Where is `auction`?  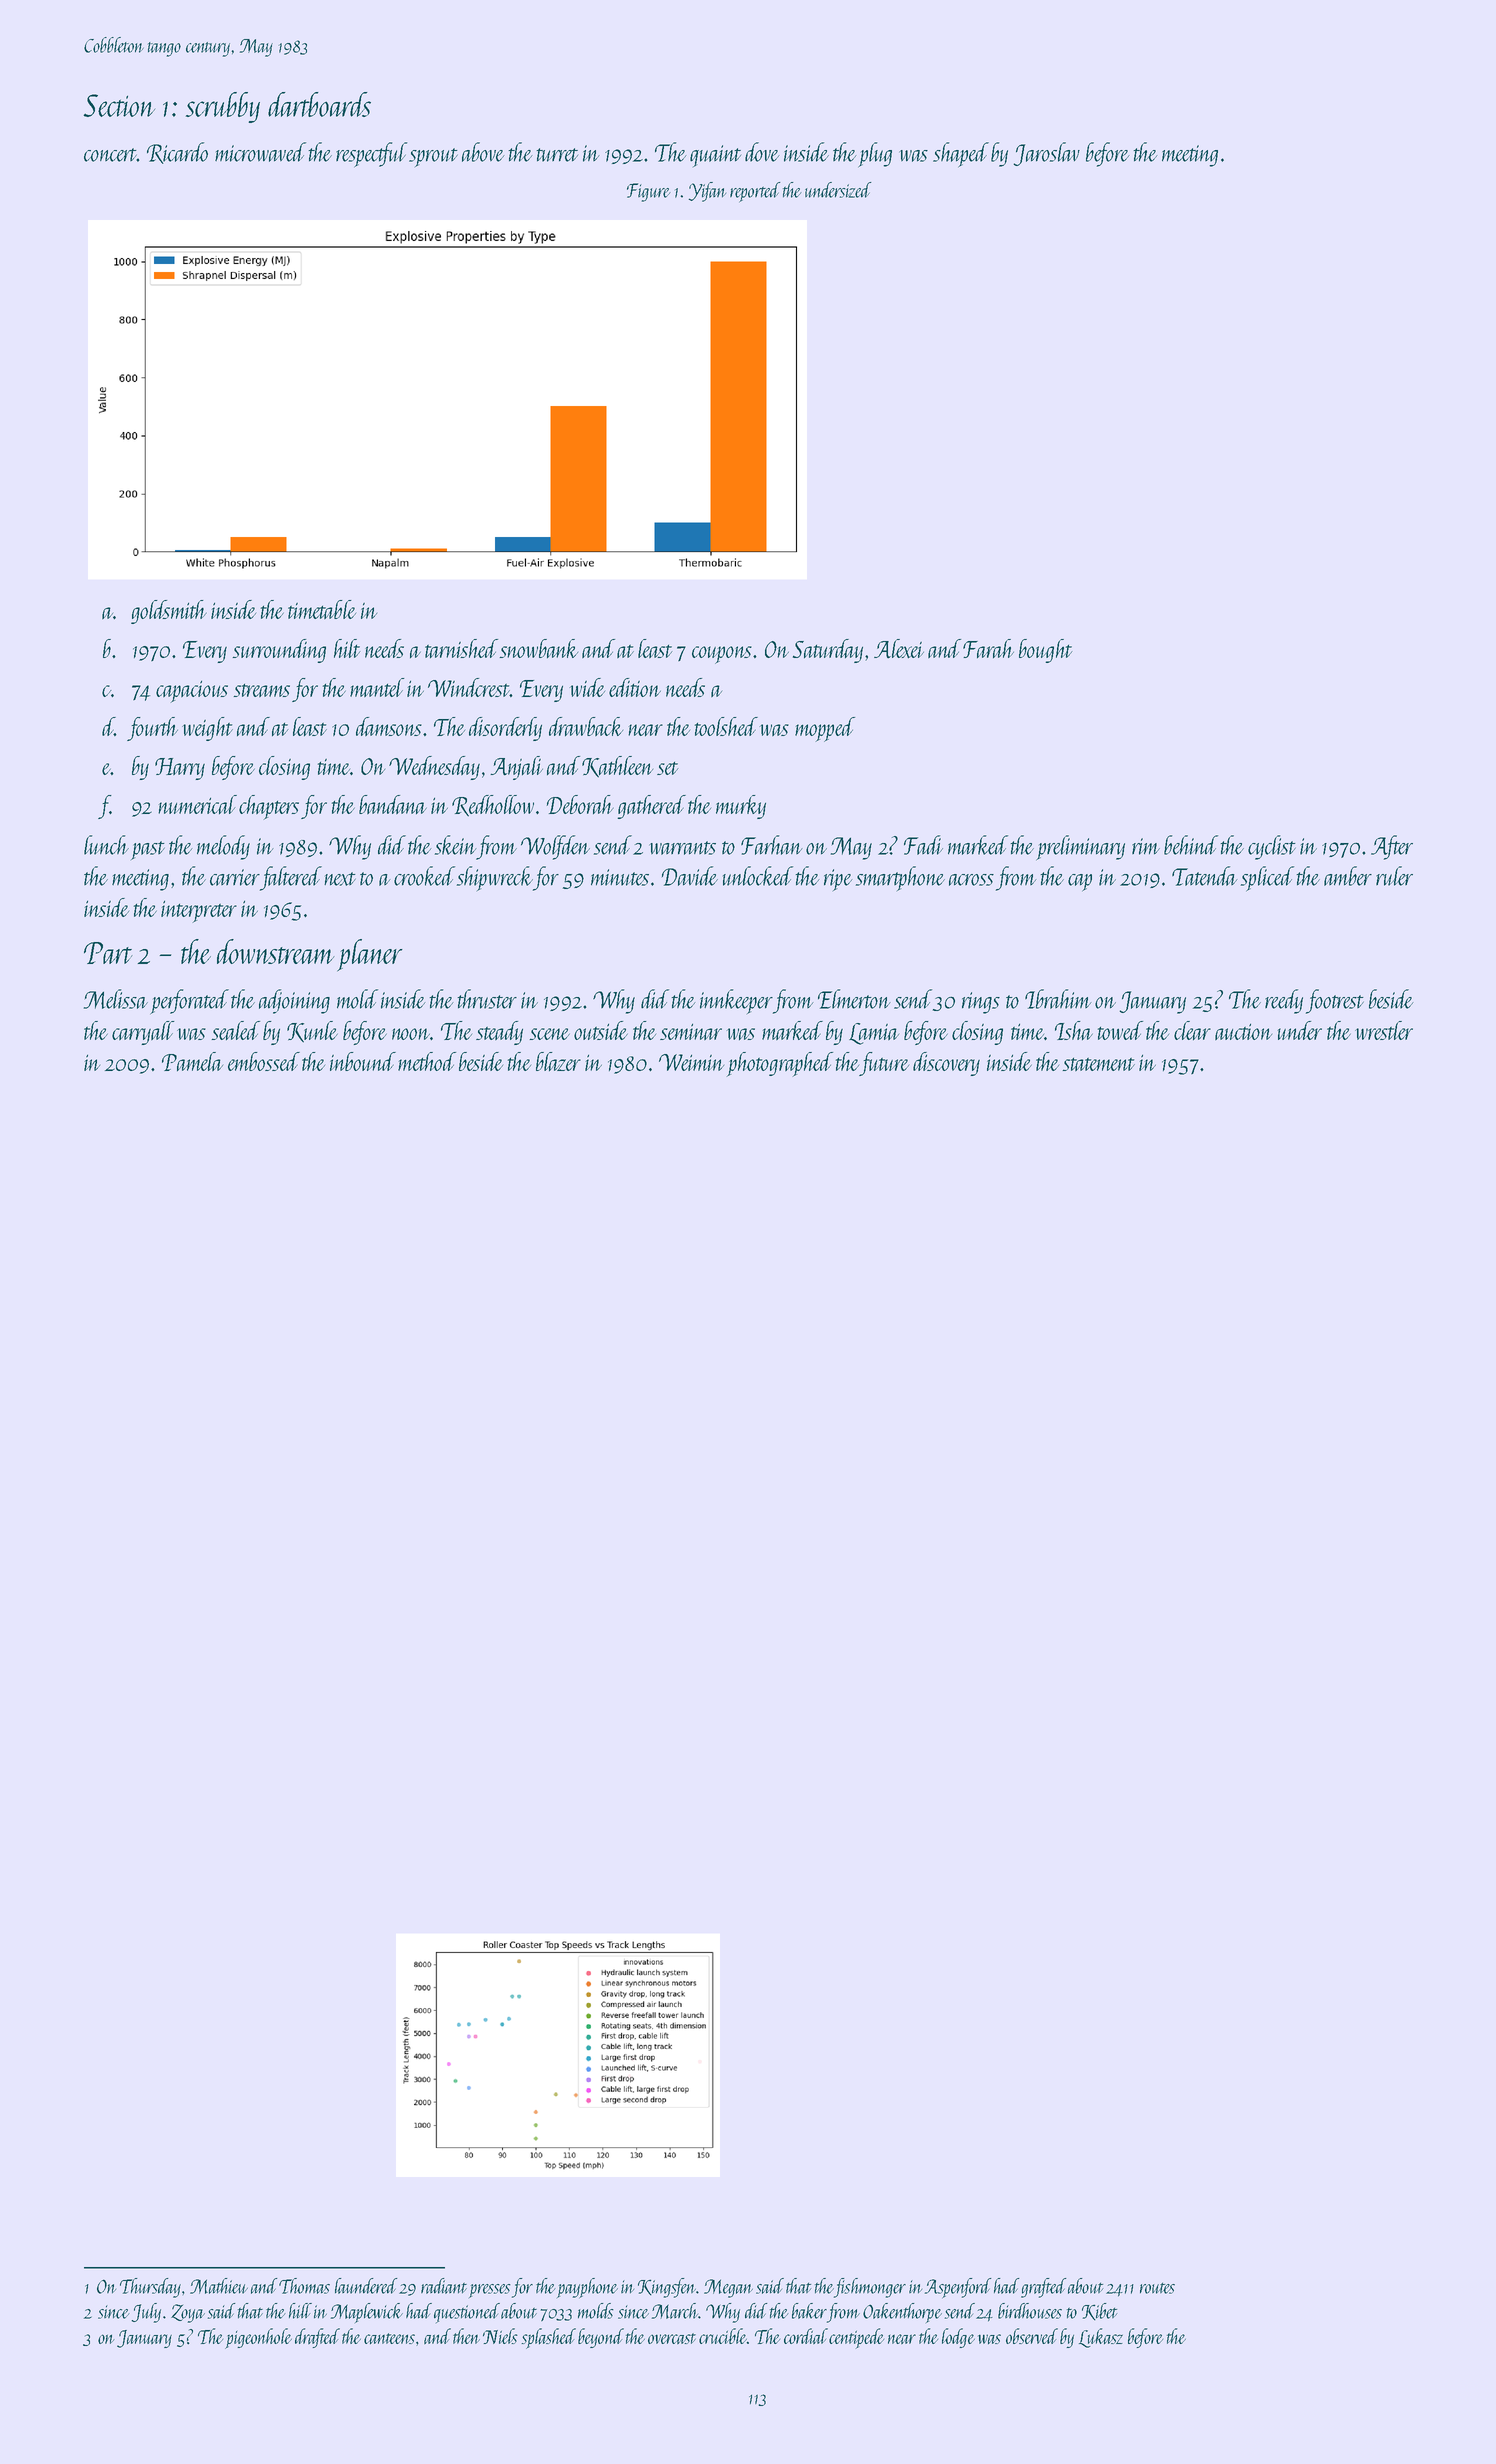
auction is located at coordinates (1243, 1032).
